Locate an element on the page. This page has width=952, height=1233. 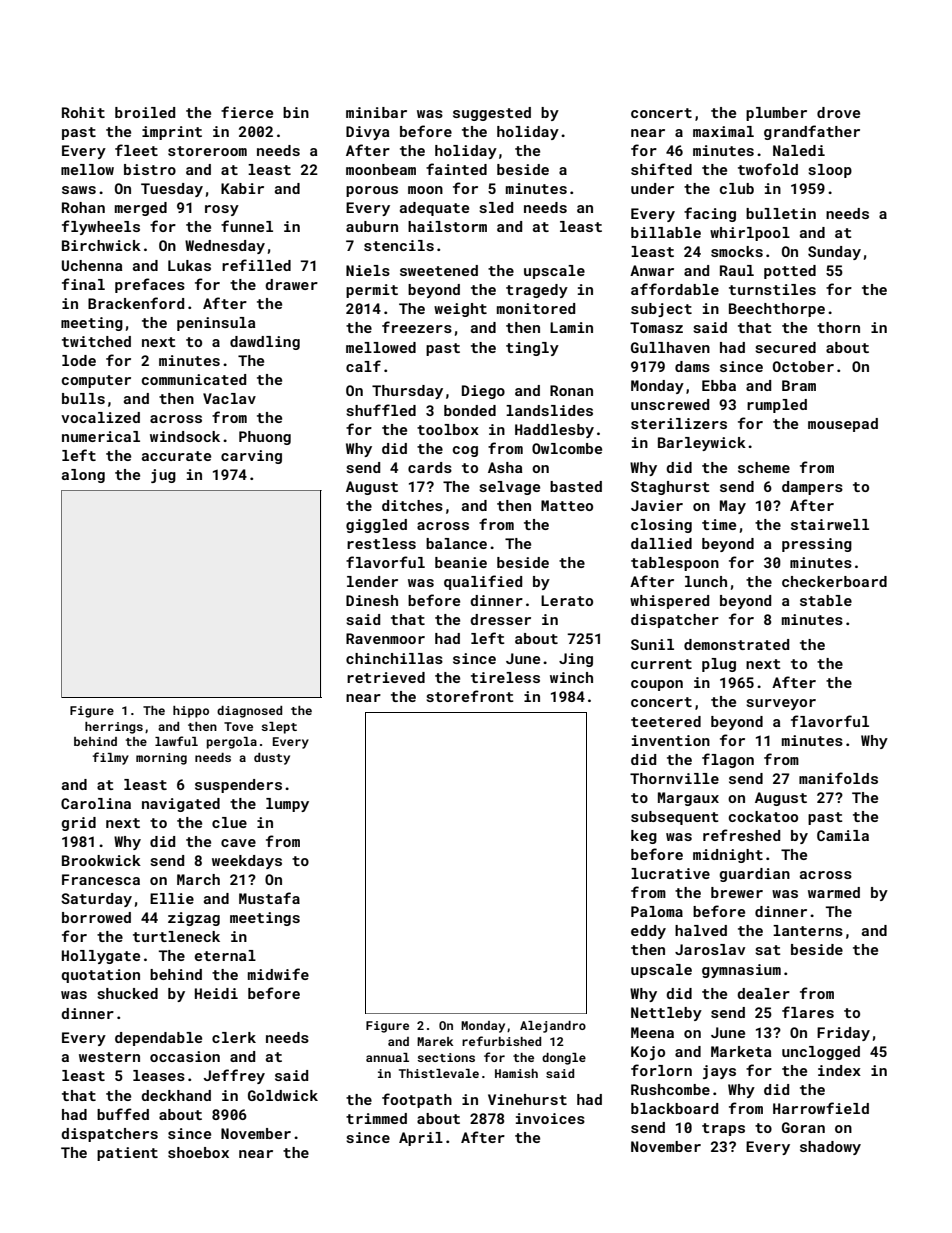
patient is located at coordinates (127, 1154).
